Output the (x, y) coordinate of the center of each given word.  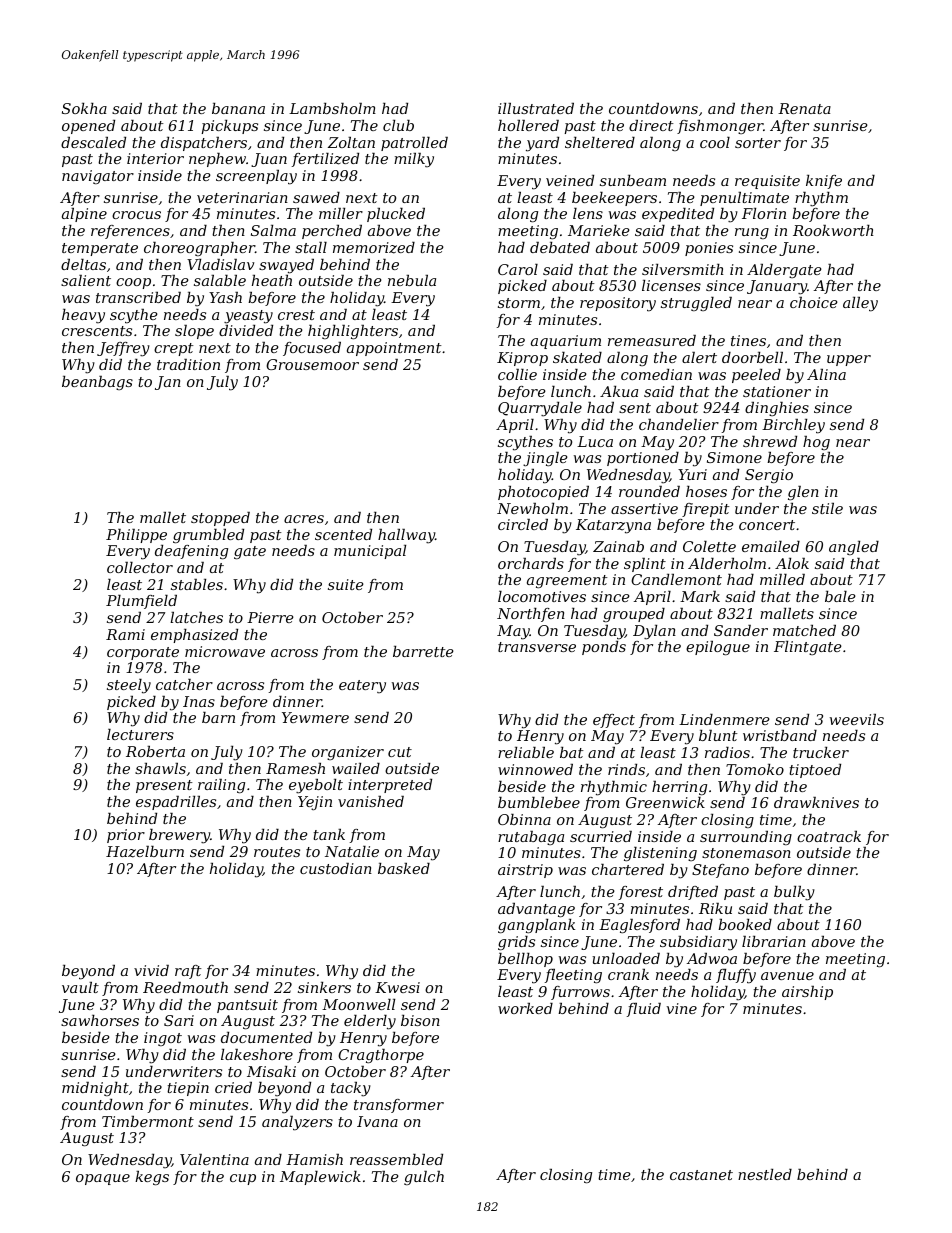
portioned (643, 459)
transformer (399, 1106)
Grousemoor (312, 364)
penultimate (744, 199)
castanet (701, 1175)
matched (804, 630)
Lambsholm (332, 108)
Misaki (271, 1071)
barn (218, 717)
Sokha (84, 108)
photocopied (543, 493)
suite (346, 584)
